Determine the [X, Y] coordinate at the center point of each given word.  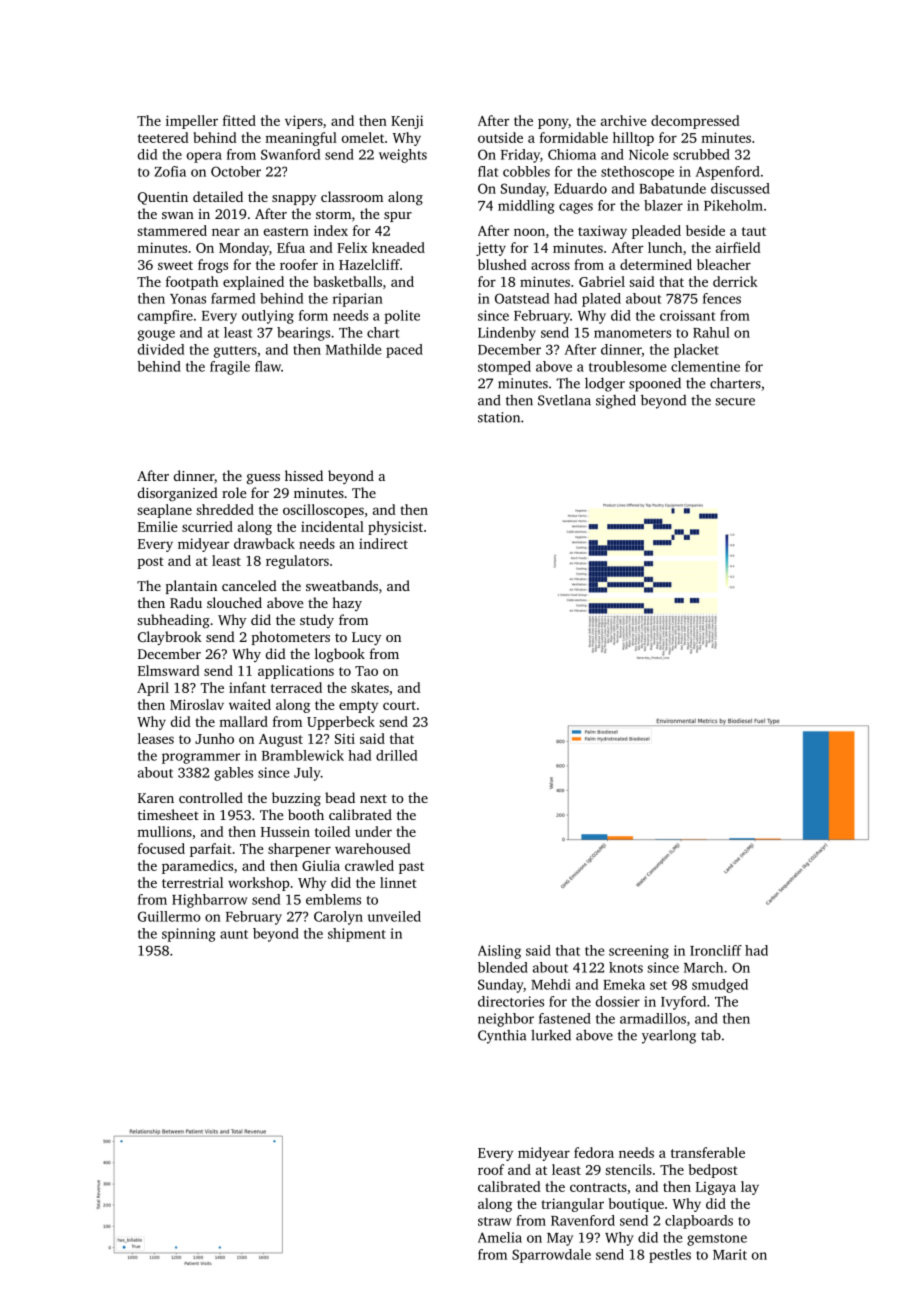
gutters [235, 352]
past [411, 868]
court [399, 705]
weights [403, 156]
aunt [234, 934]
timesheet [168, 814]
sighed [616, 401]
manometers [632, 333]
